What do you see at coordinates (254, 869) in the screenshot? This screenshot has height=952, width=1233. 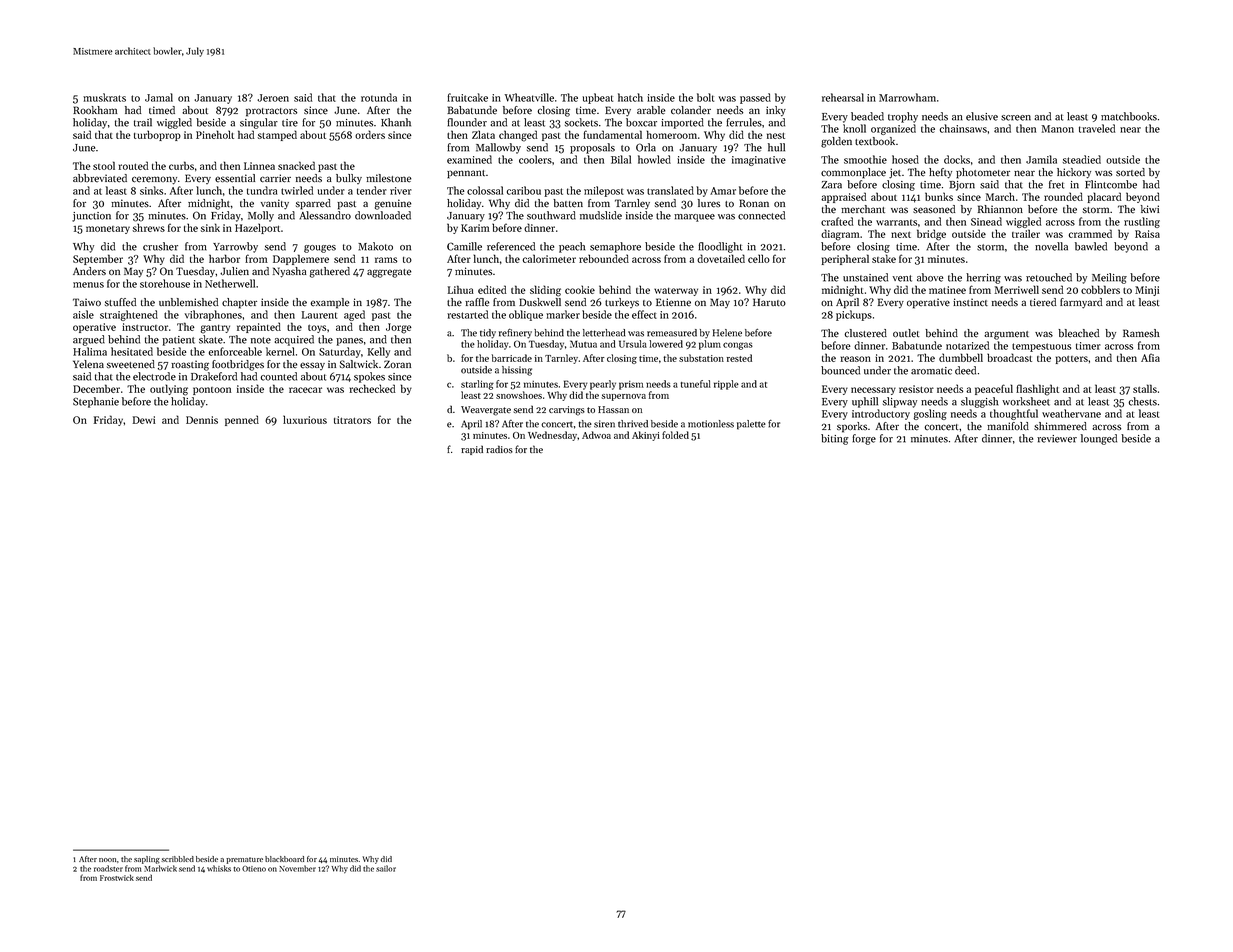 I see `Otieno` at bounding box center [254, 869].
